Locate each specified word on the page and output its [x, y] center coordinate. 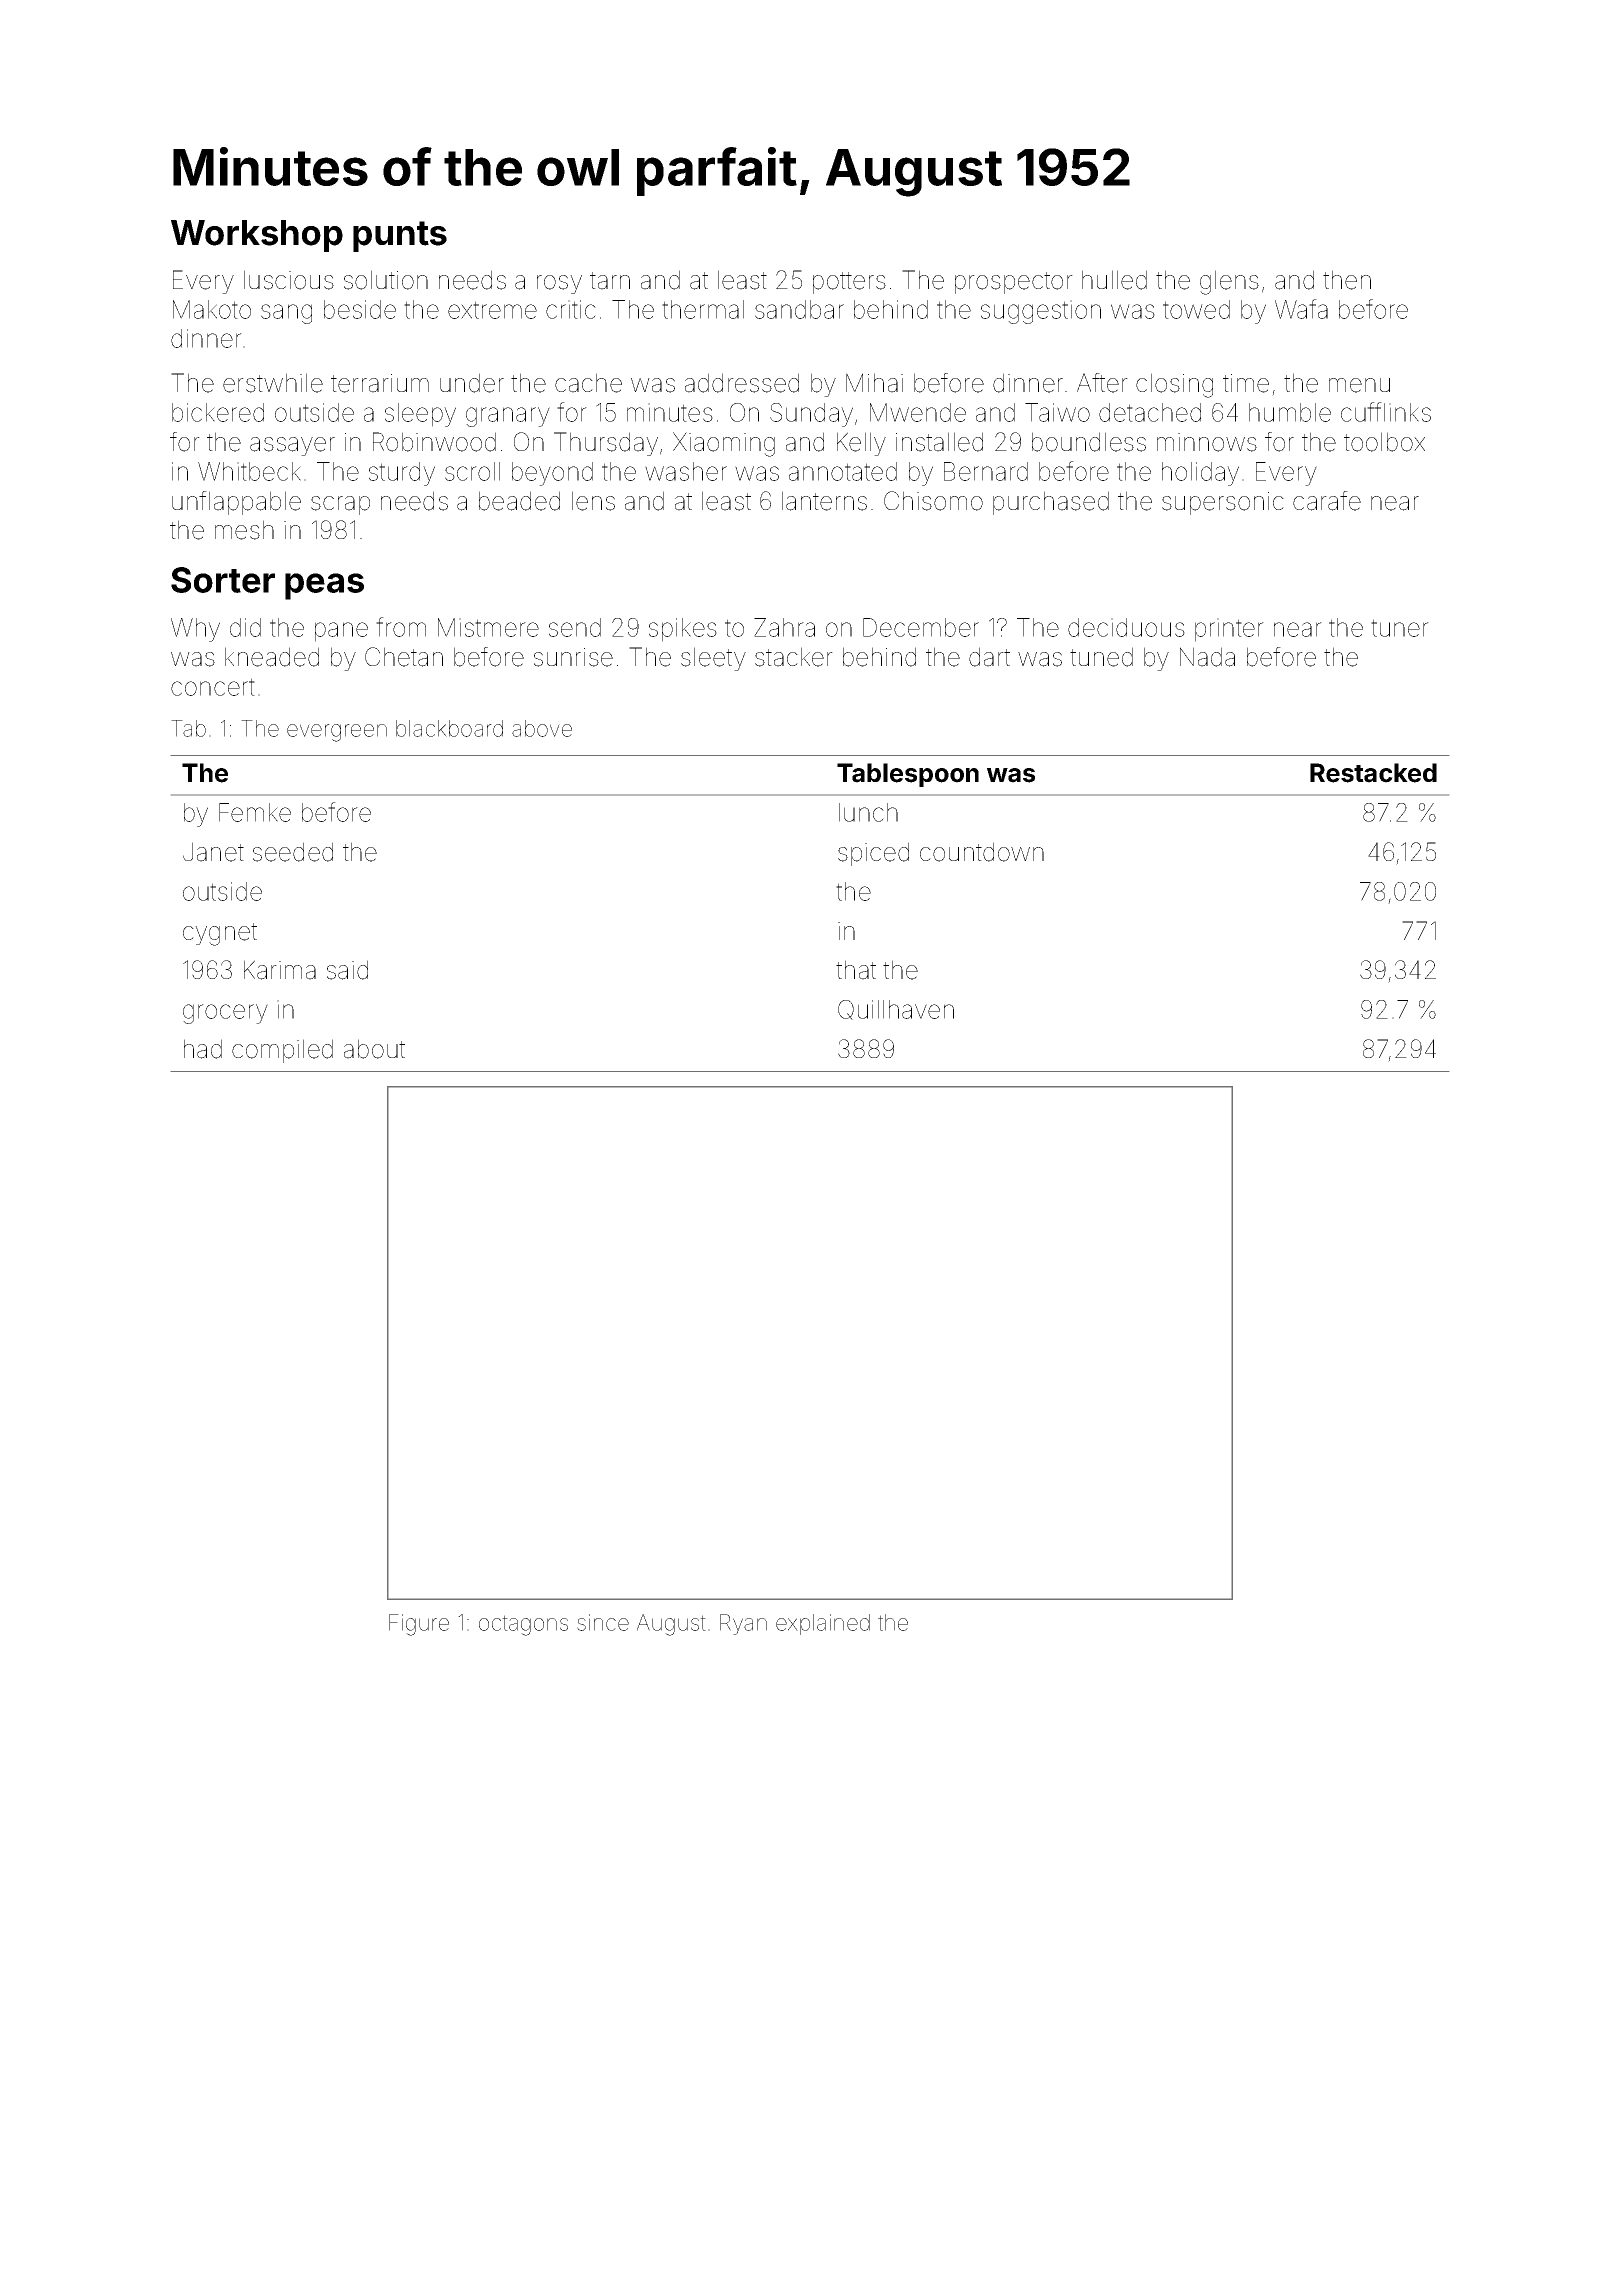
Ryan [743, 1624]
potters [849, 283]
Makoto [212, 309]
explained [823, 1624]
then [1347, 280]
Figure [419, 1625]
